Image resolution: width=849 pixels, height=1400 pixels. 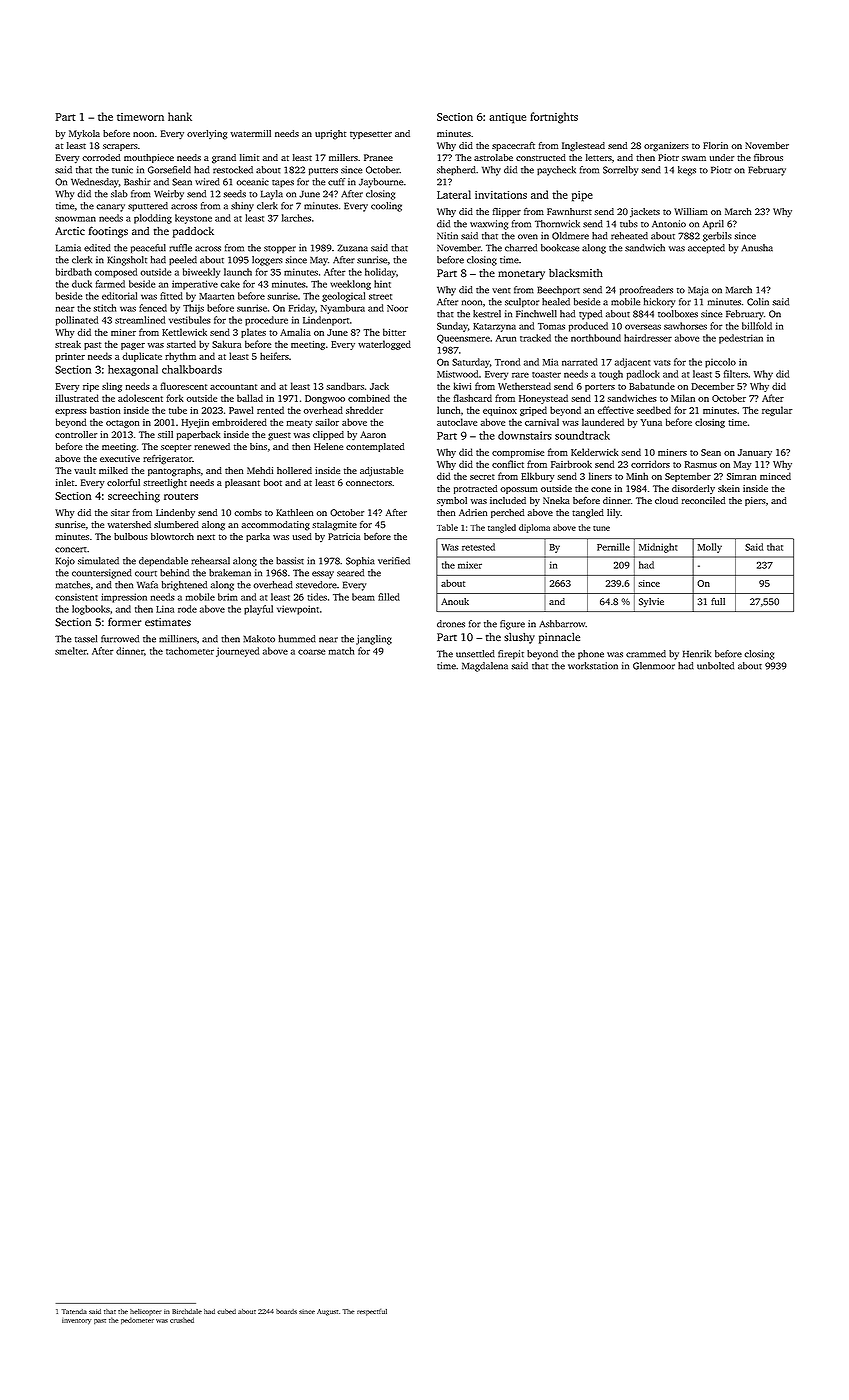 What do you see at coordinates (554, 118) in the page?
I see `fortnights` at bounding box center [554, 118].
